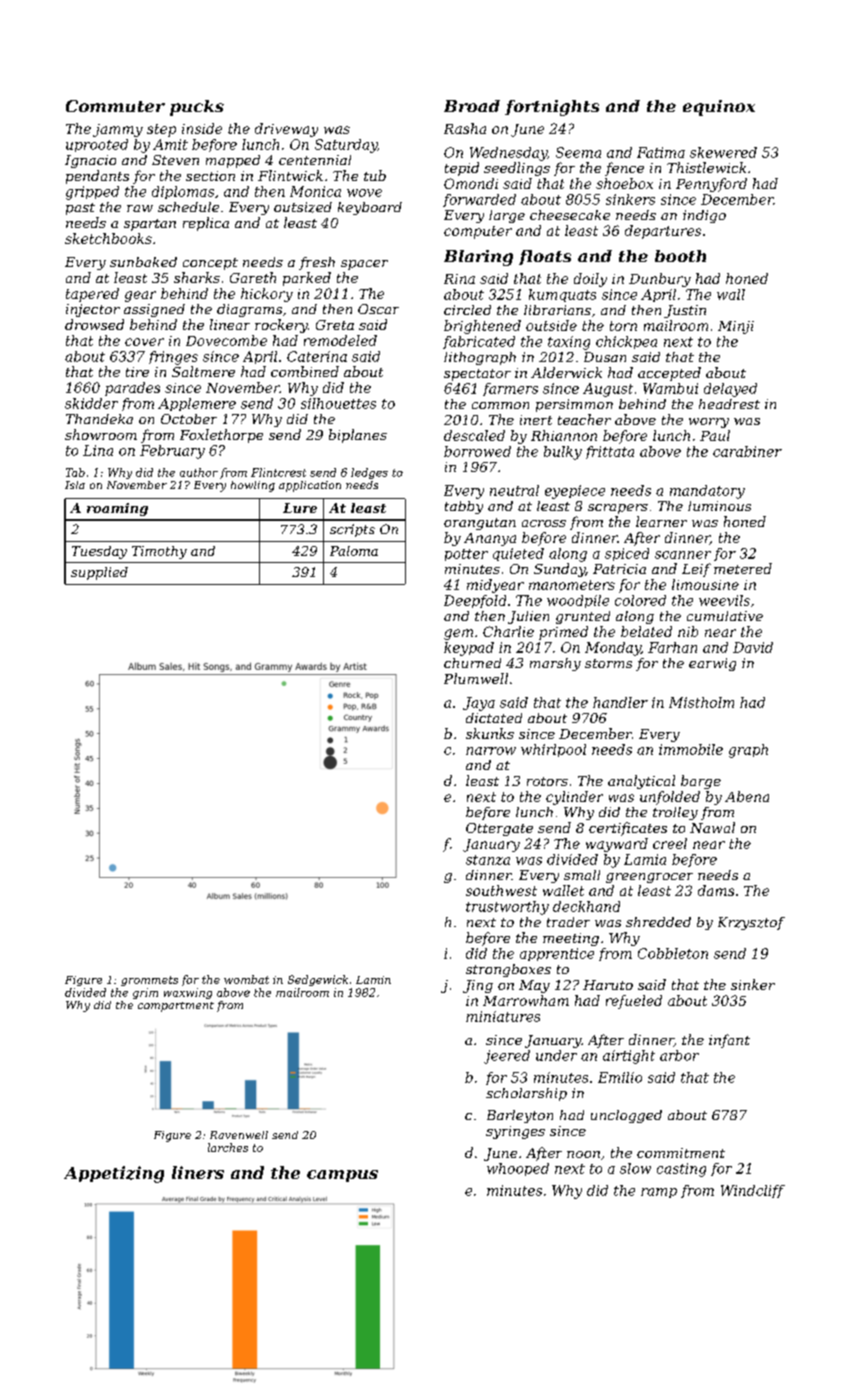  What do you see at coordinates (354, 551) in the image?
I see `Paloma` at bounding box center [354, 551].
